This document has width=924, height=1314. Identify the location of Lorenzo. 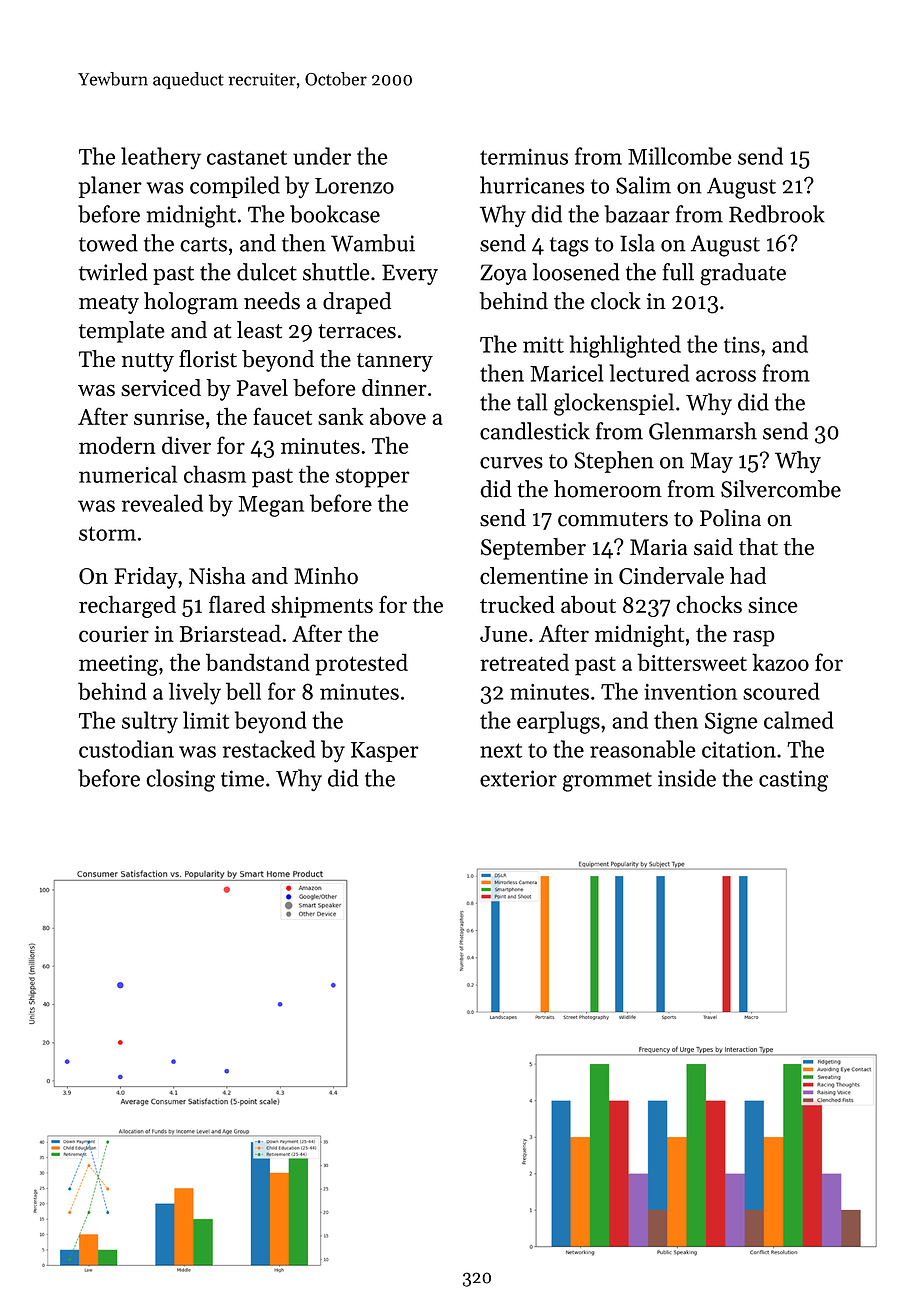
(354, 186).
